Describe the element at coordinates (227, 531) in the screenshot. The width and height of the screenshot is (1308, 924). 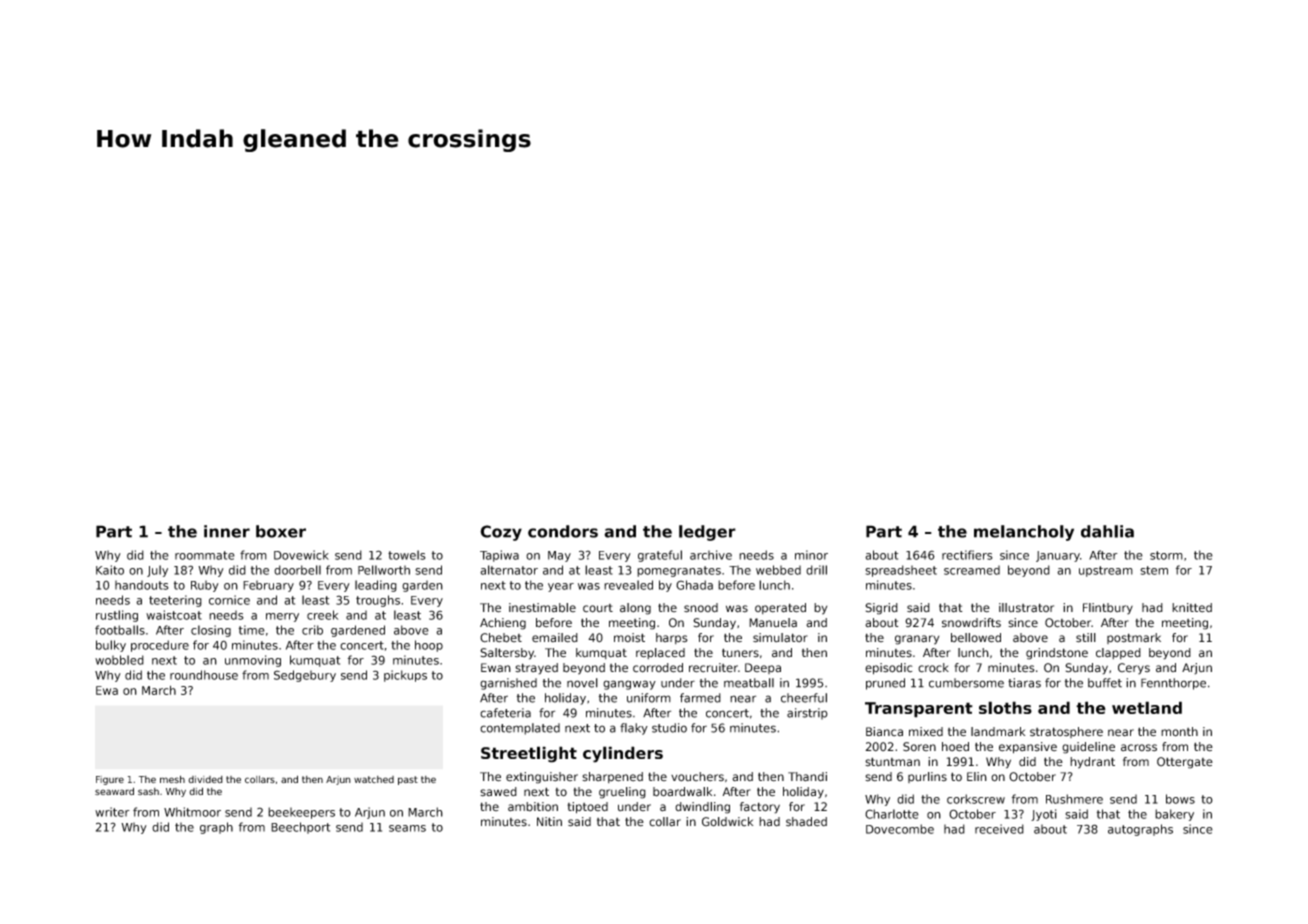
I see `inner` at that location.
